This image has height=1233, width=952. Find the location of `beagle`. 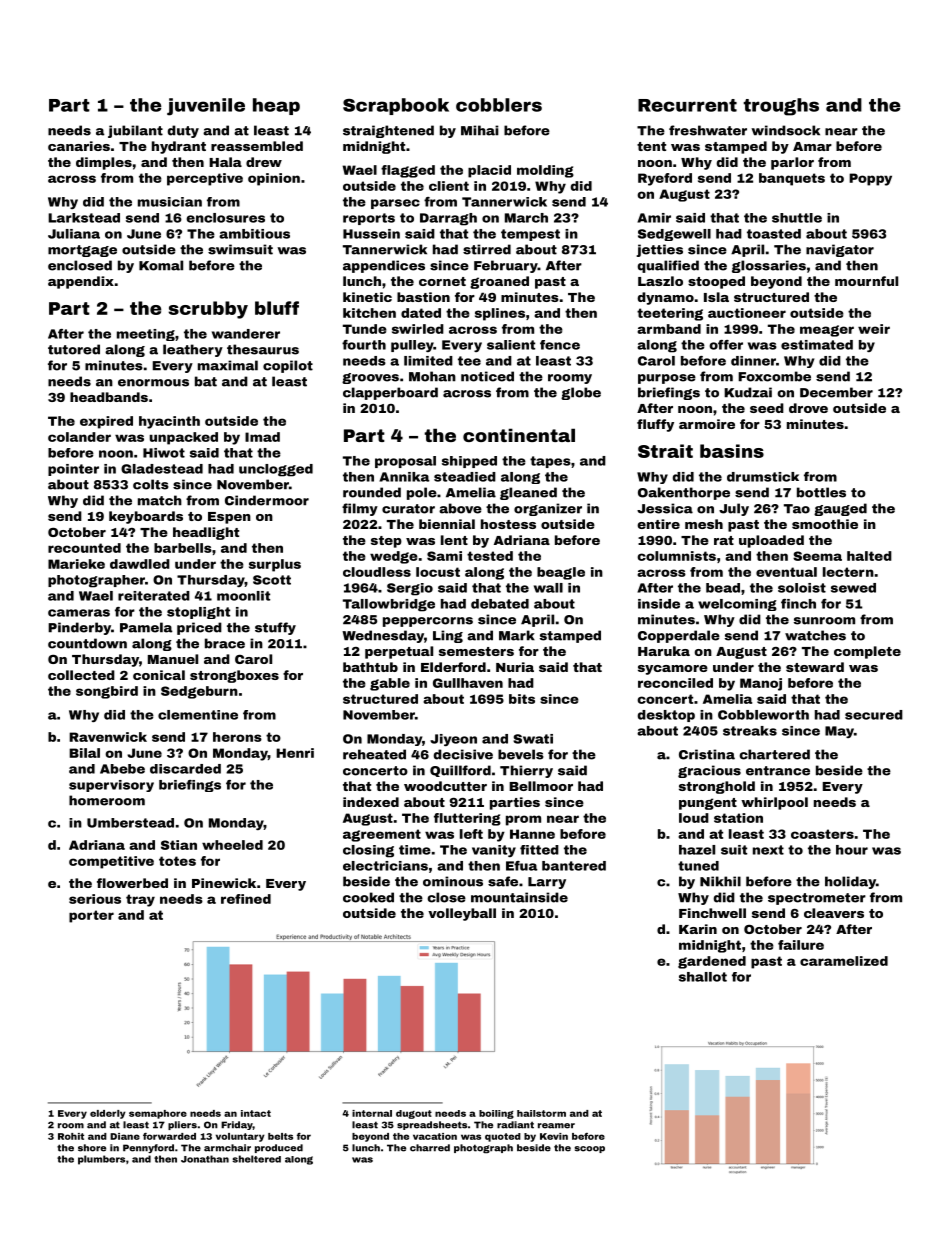

beagle is located at coordinates (561, 573).
